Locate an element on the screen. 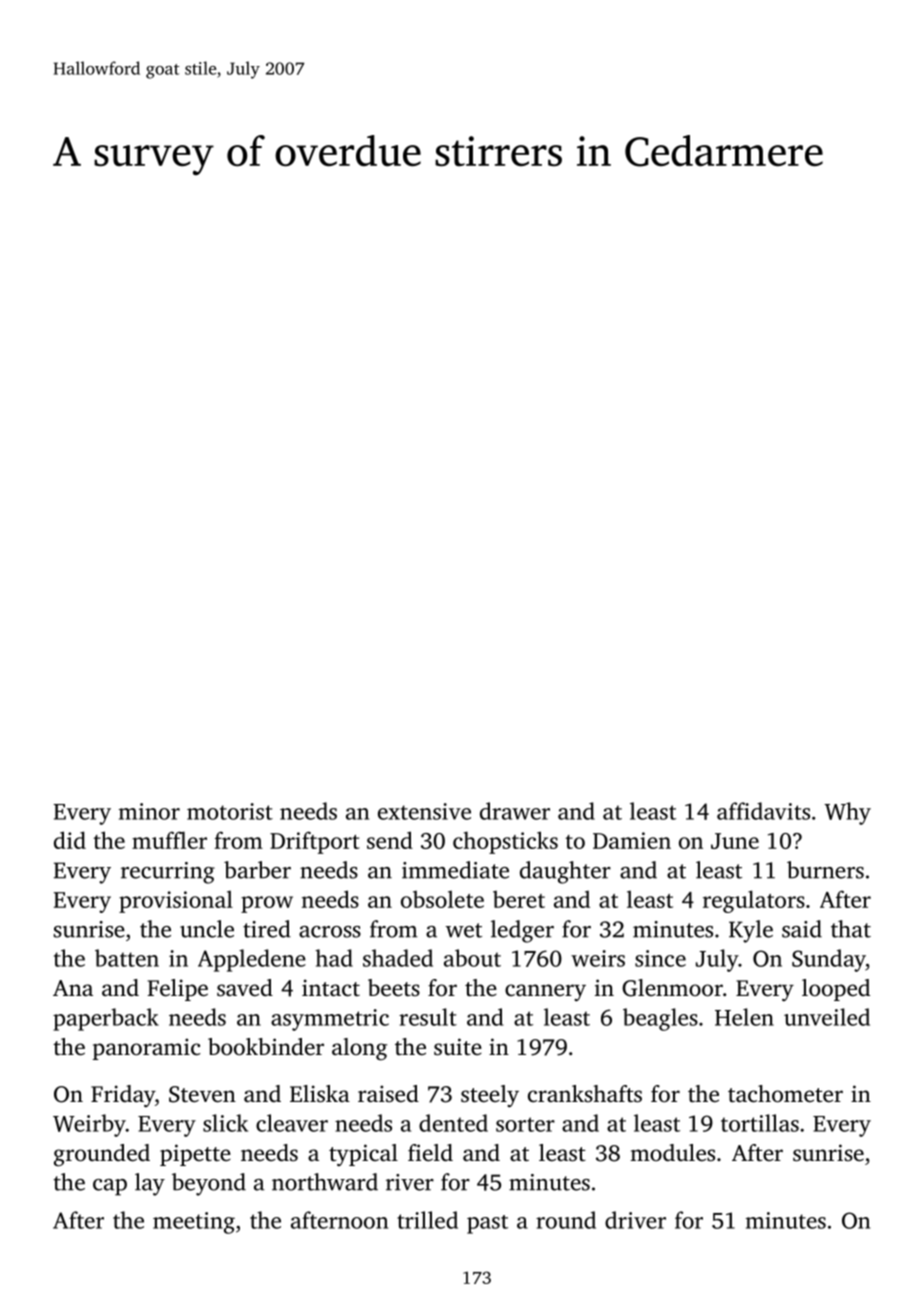 This screenshot has width=924, height=1314. modules is located at coordinates (672, 1153).
